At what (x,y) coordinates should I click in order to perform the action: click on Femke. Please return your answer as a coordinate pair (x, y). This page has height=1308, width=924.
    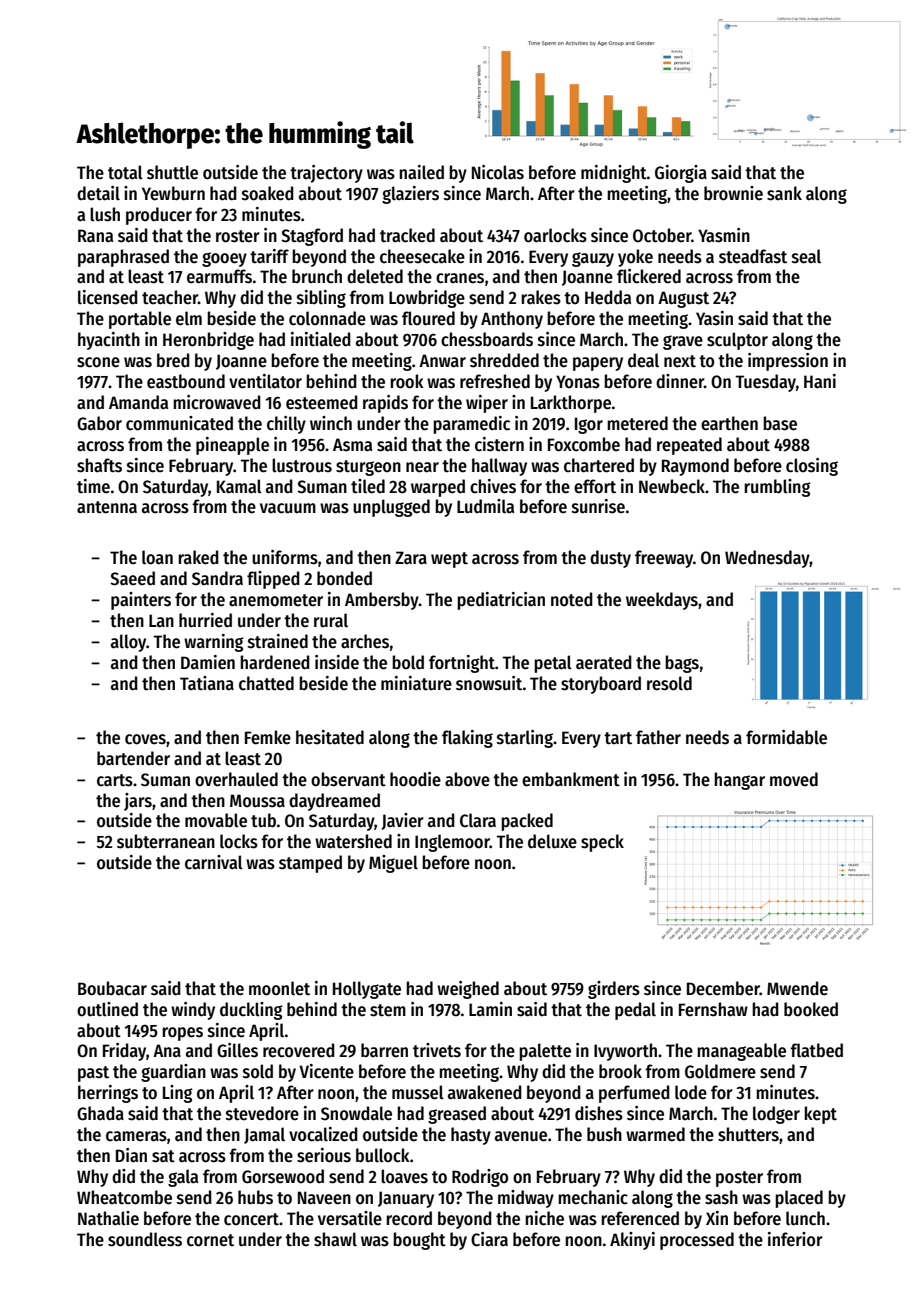
    Looking at the image, I should click on (268, 737).
